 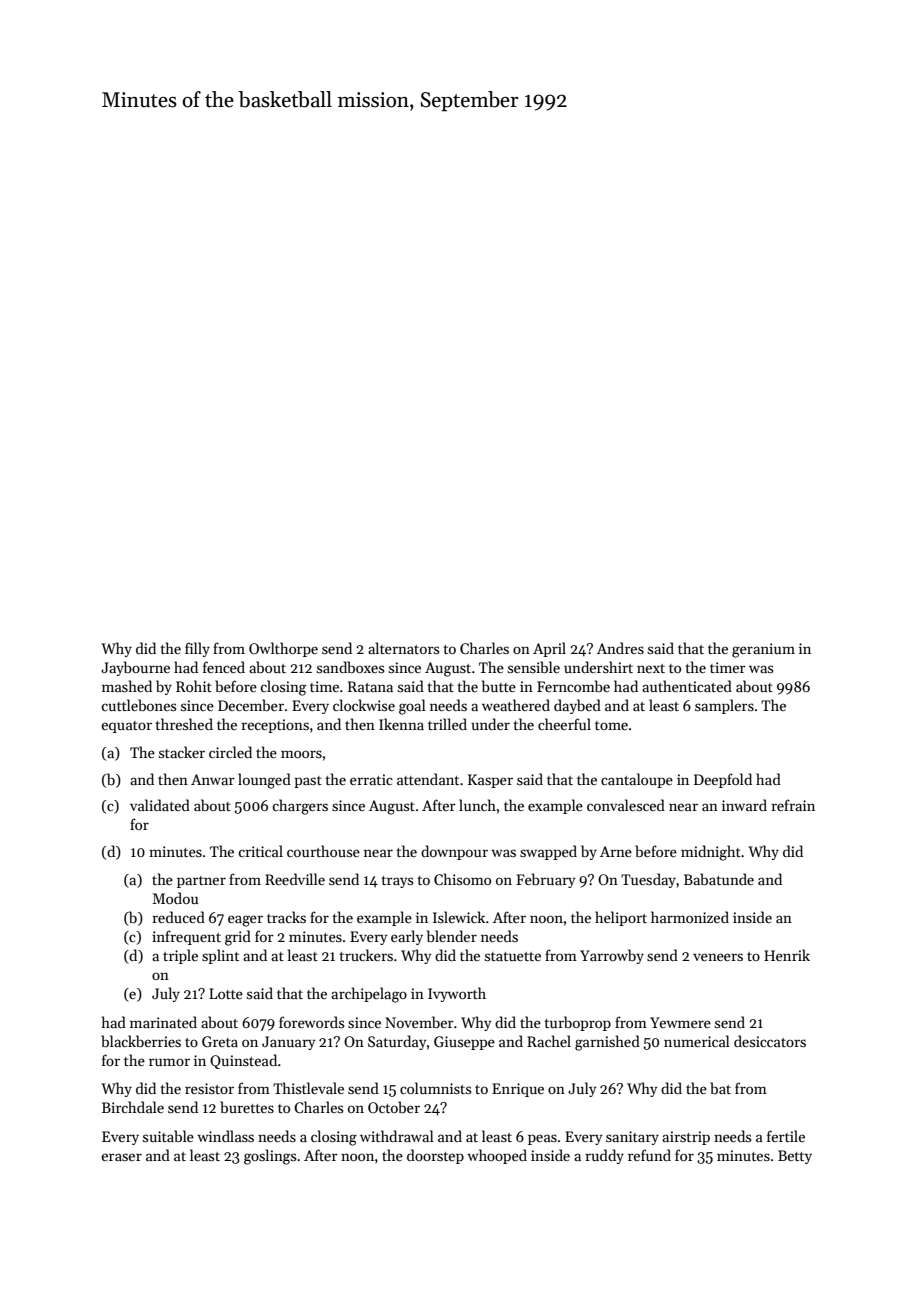 What do you see at coordinates (275, 726) in the screenshot?
I see `receptions` at bounding box center [275, 726].
